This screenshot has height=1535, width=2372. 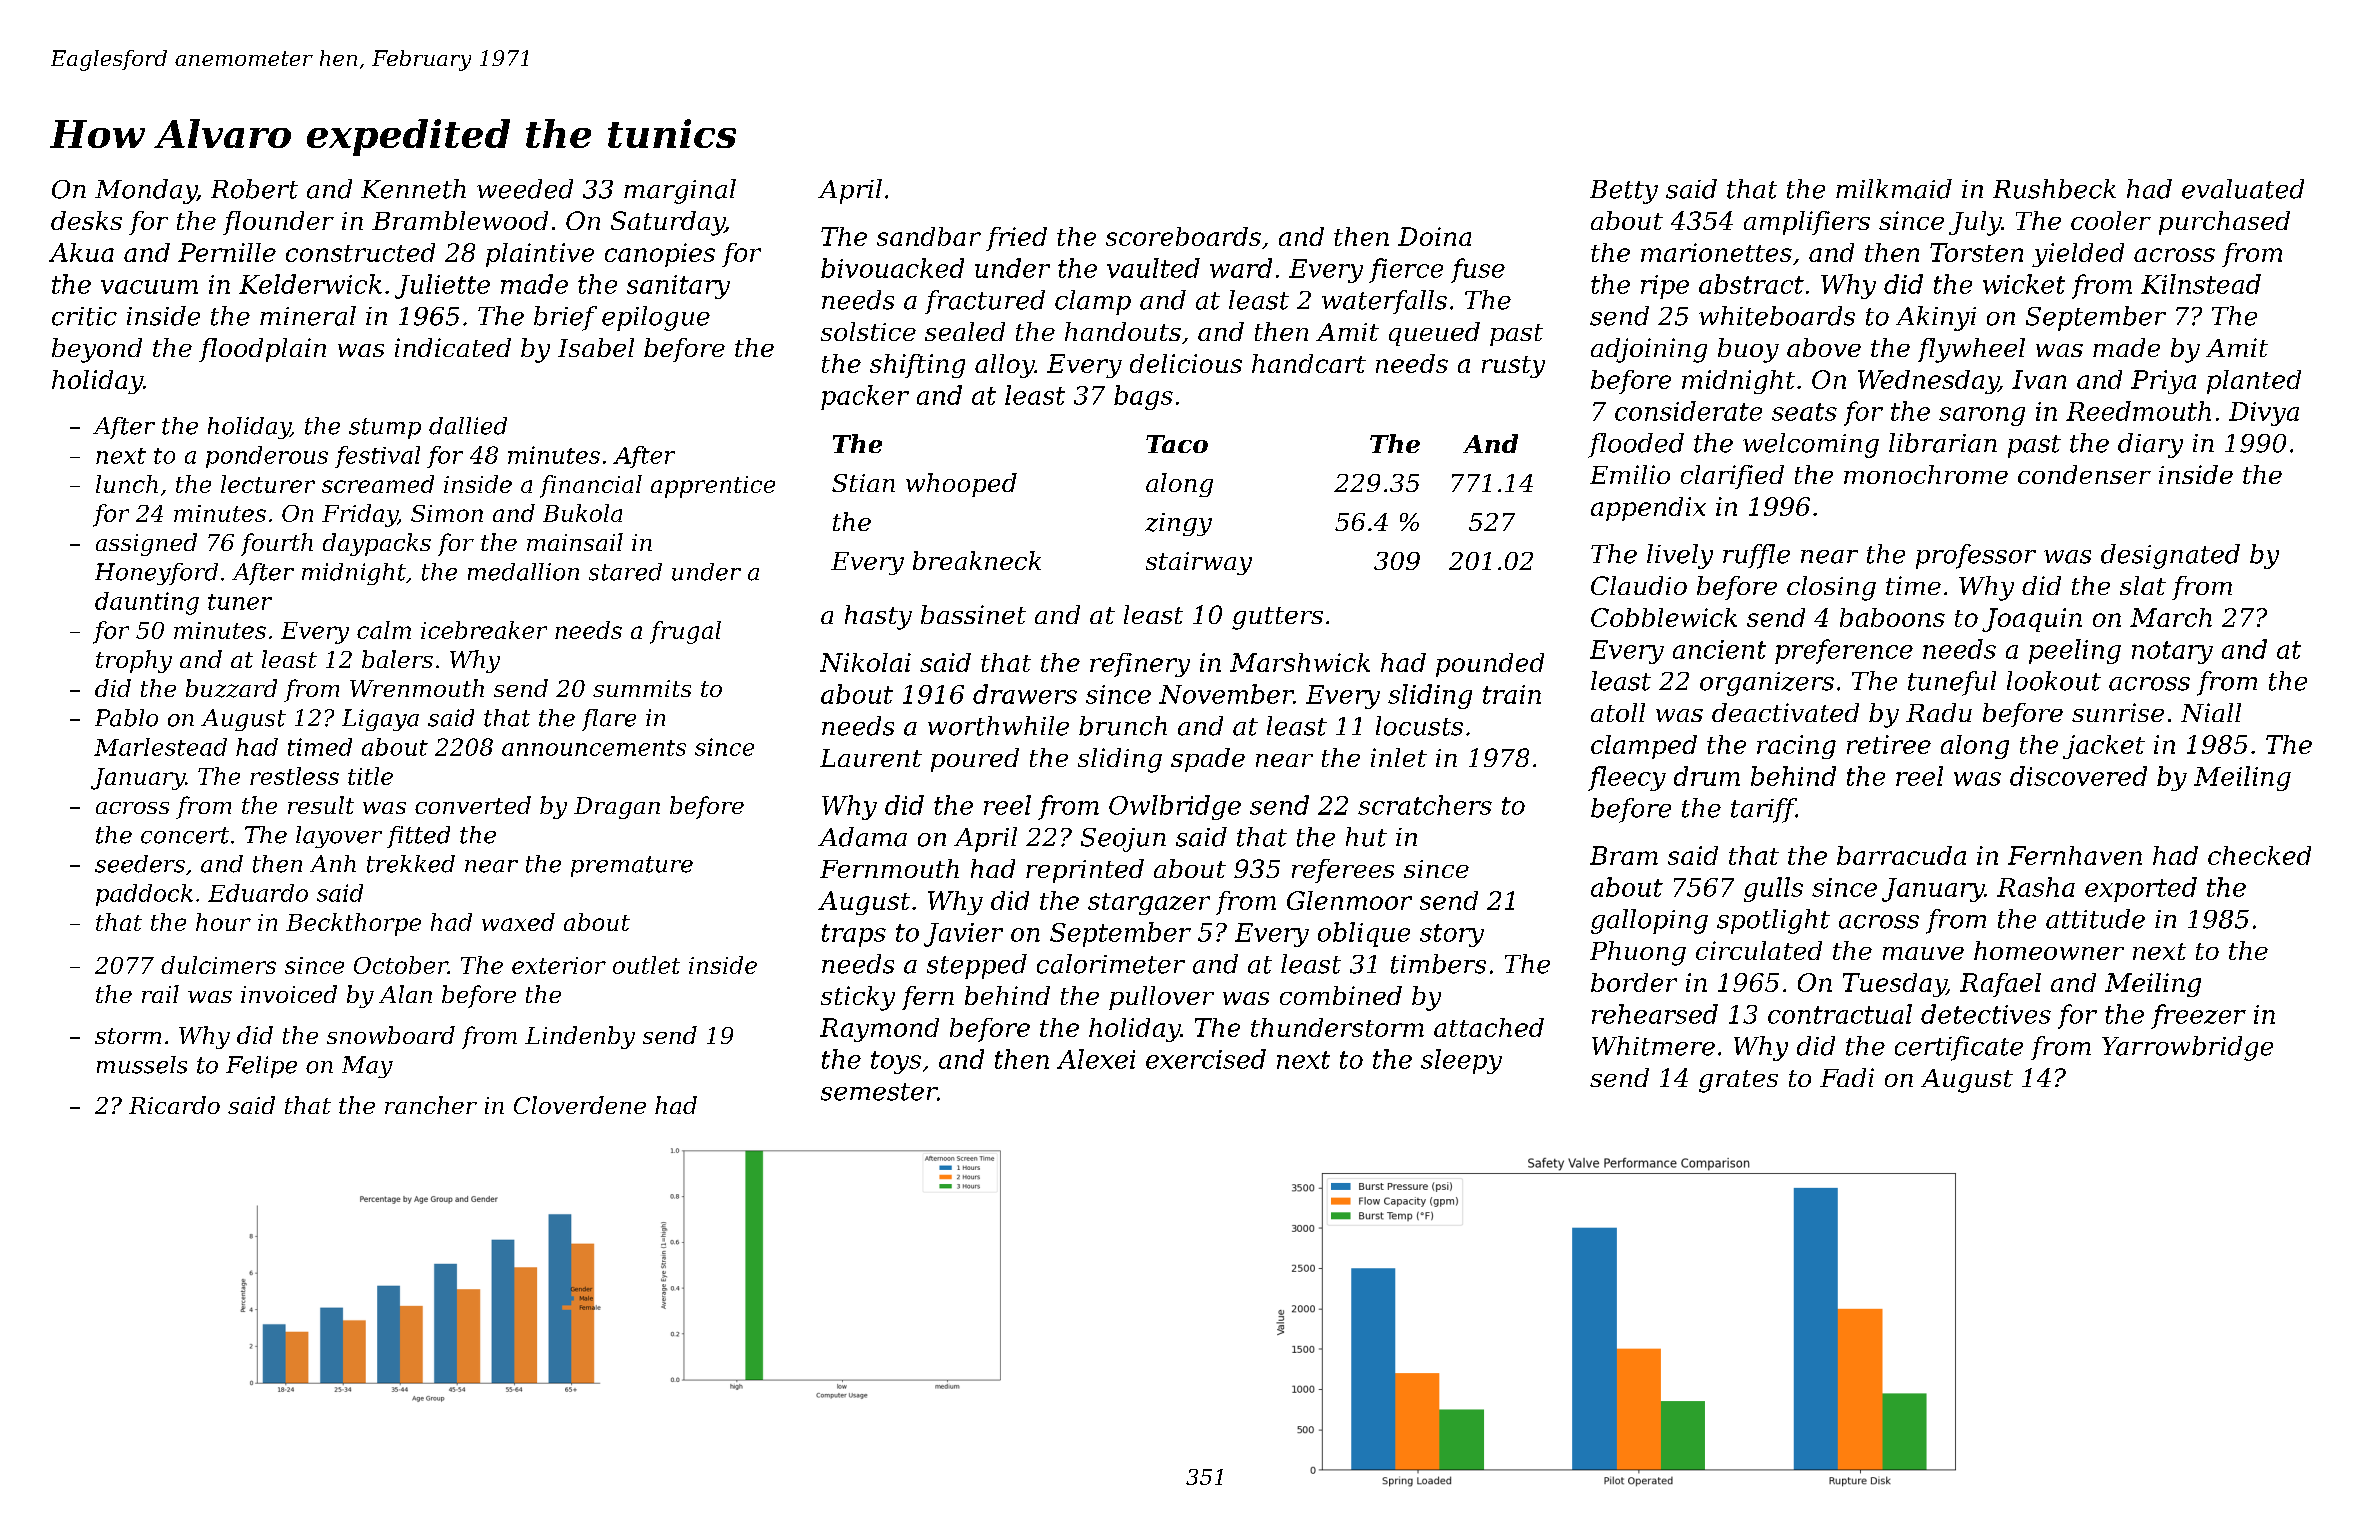 What do you see at coordinates (1178, 524) in the screenshot?
I see `zingy` at bounding box center [1178, 524].
